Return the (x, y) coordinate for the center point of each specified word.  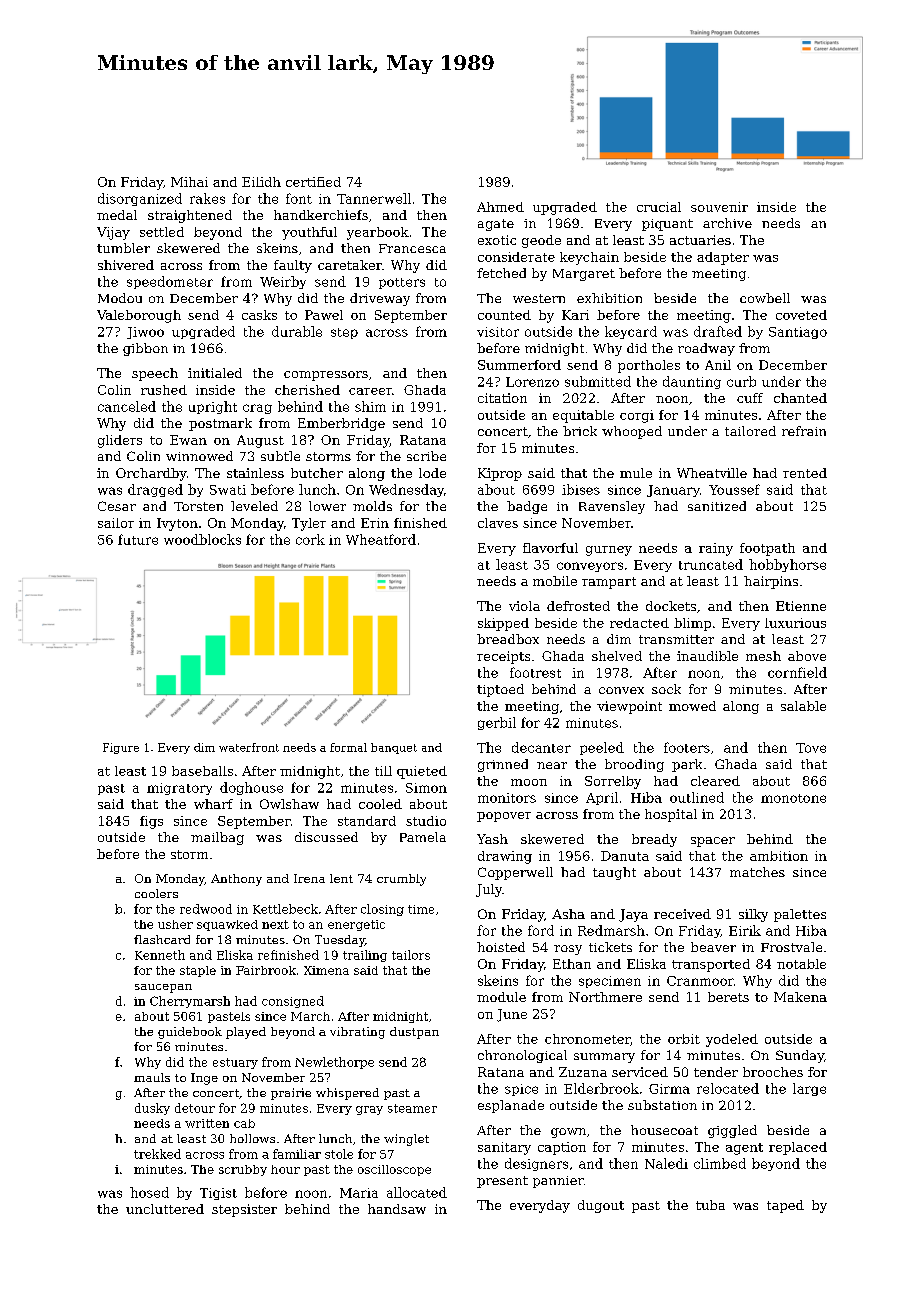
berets (728, 997)
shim (370, 406)
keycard (631, 332)
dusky (152, 1109)
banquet (394, 748)
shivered (126, 265)
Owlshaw (289, 804)
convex (621, 690)
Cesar (117, 506)
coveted (801, 315)
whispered (347, 1094)
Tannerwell (374, 198)
